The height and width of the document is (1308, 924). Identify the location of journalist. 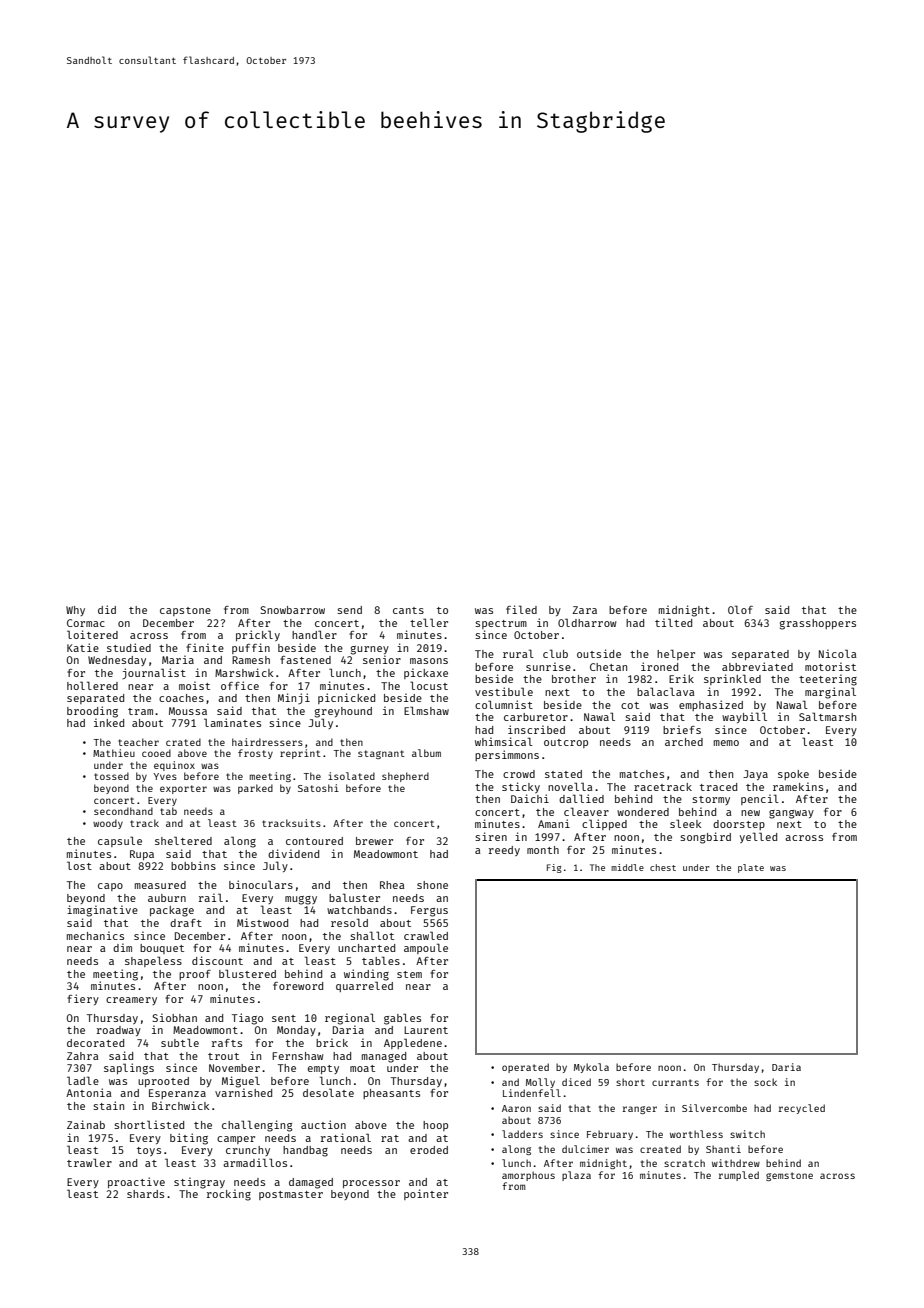
(154, 673).
